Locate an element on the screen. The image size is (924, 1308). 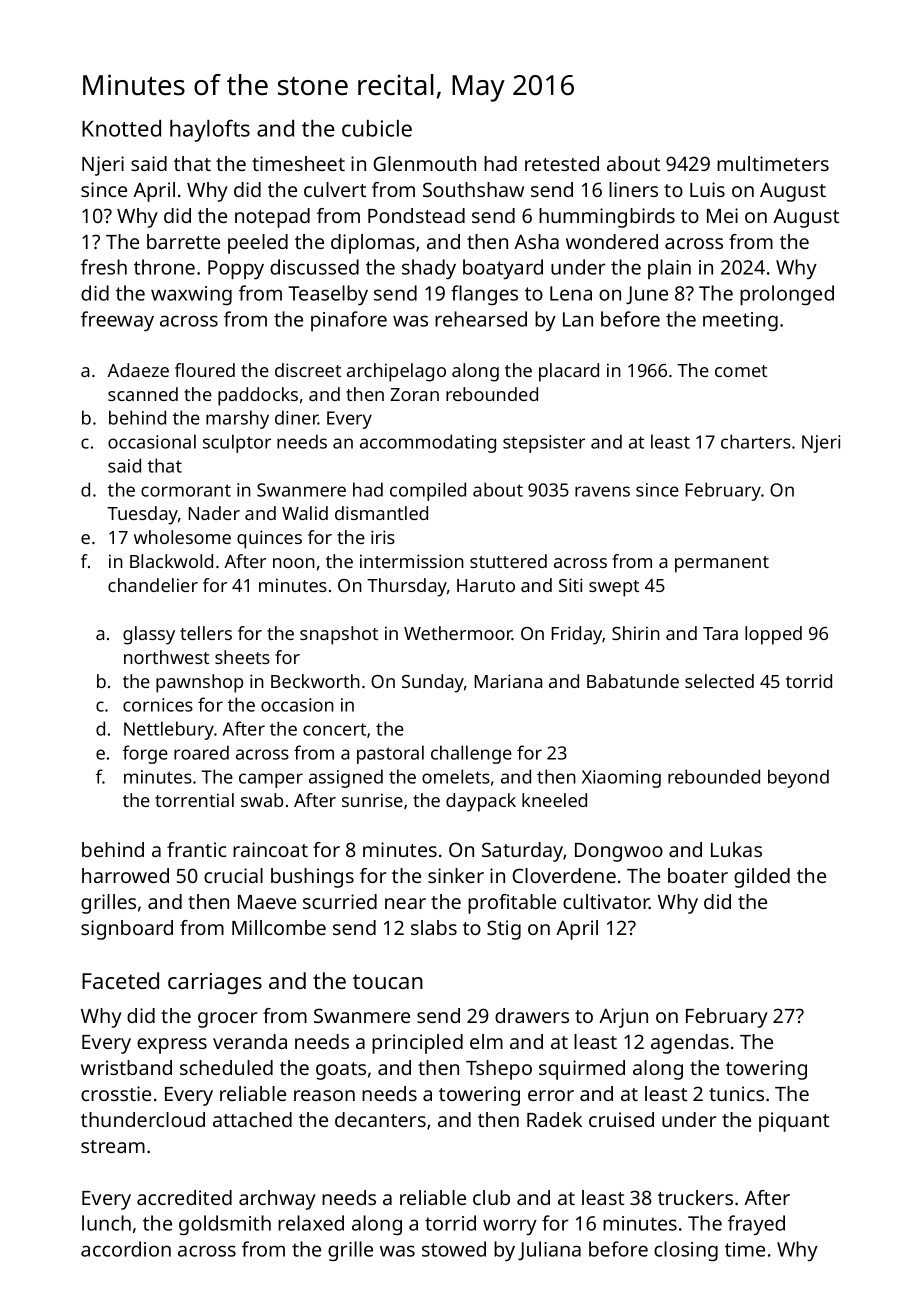
Poppy is located at coordinates (236, 270).
